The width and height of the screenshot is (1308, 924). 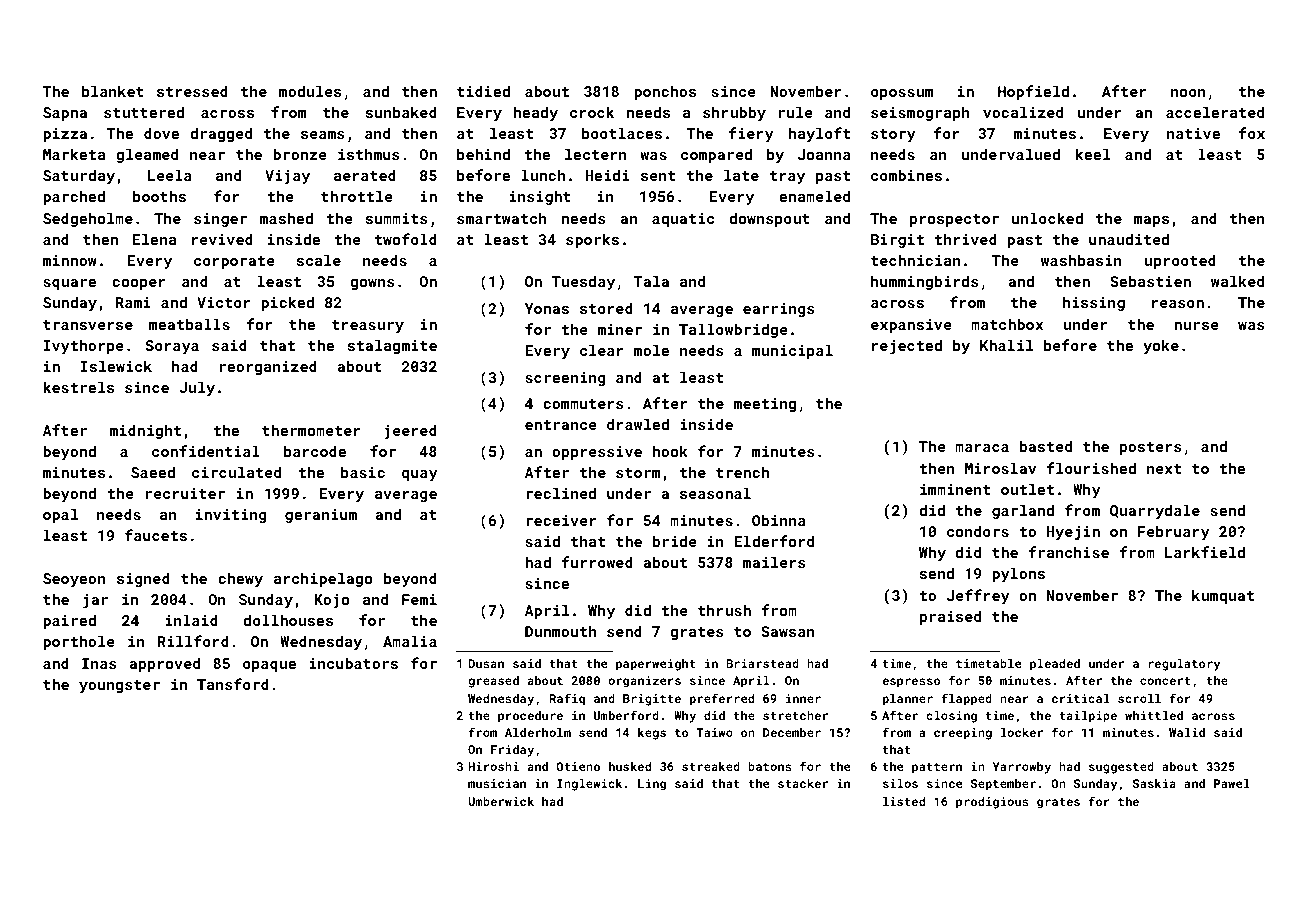 What do you see at coordinates (583, 404) in the screenshot?
I see `commuters` at bounding box center [583, 404].
